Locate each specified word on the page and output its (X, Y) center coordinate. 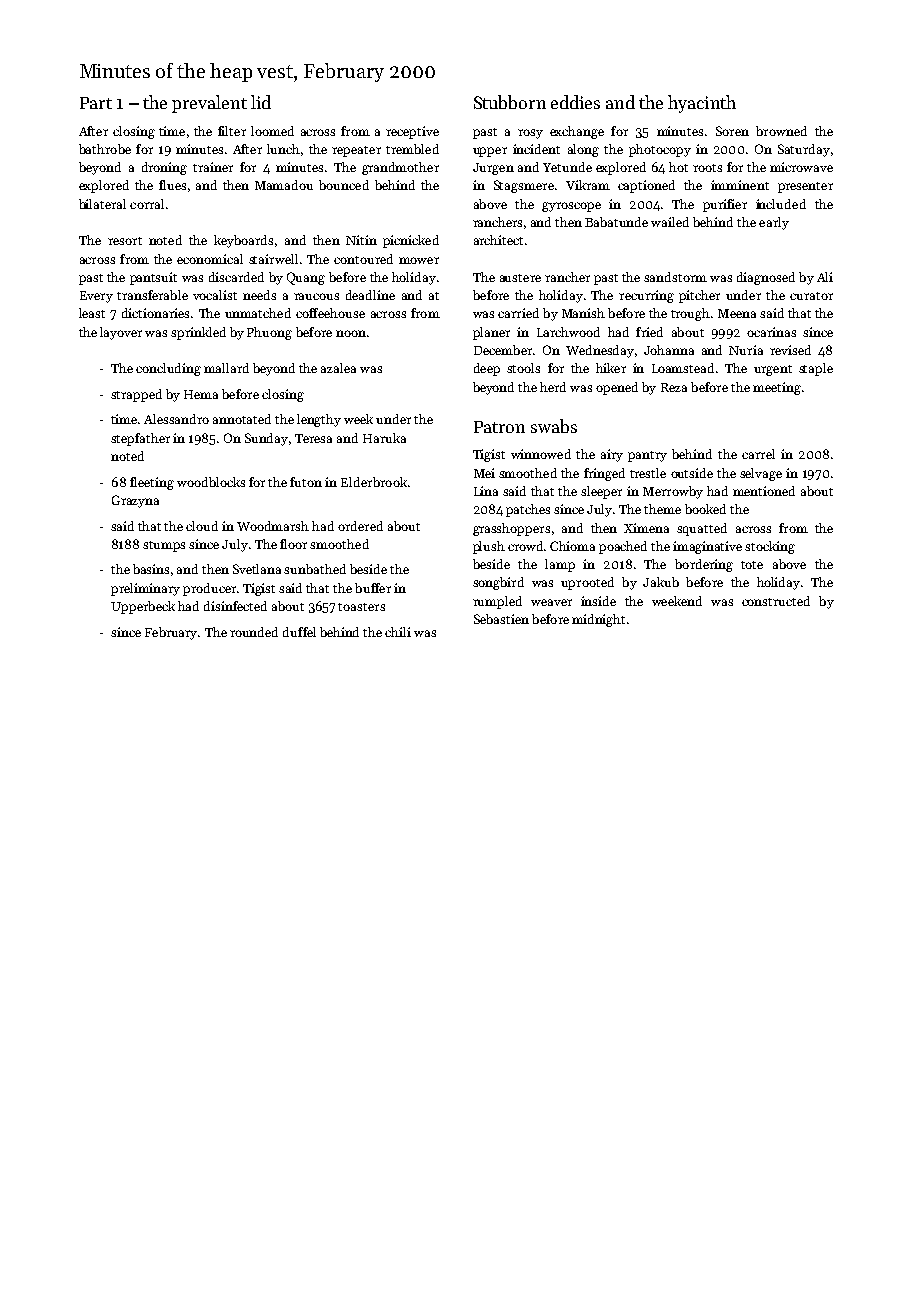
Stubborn (510, 102)
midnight (598, 620)
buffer (373, 588)
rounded (254, 632)
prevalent (209, 104)
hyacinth (702, 104)
